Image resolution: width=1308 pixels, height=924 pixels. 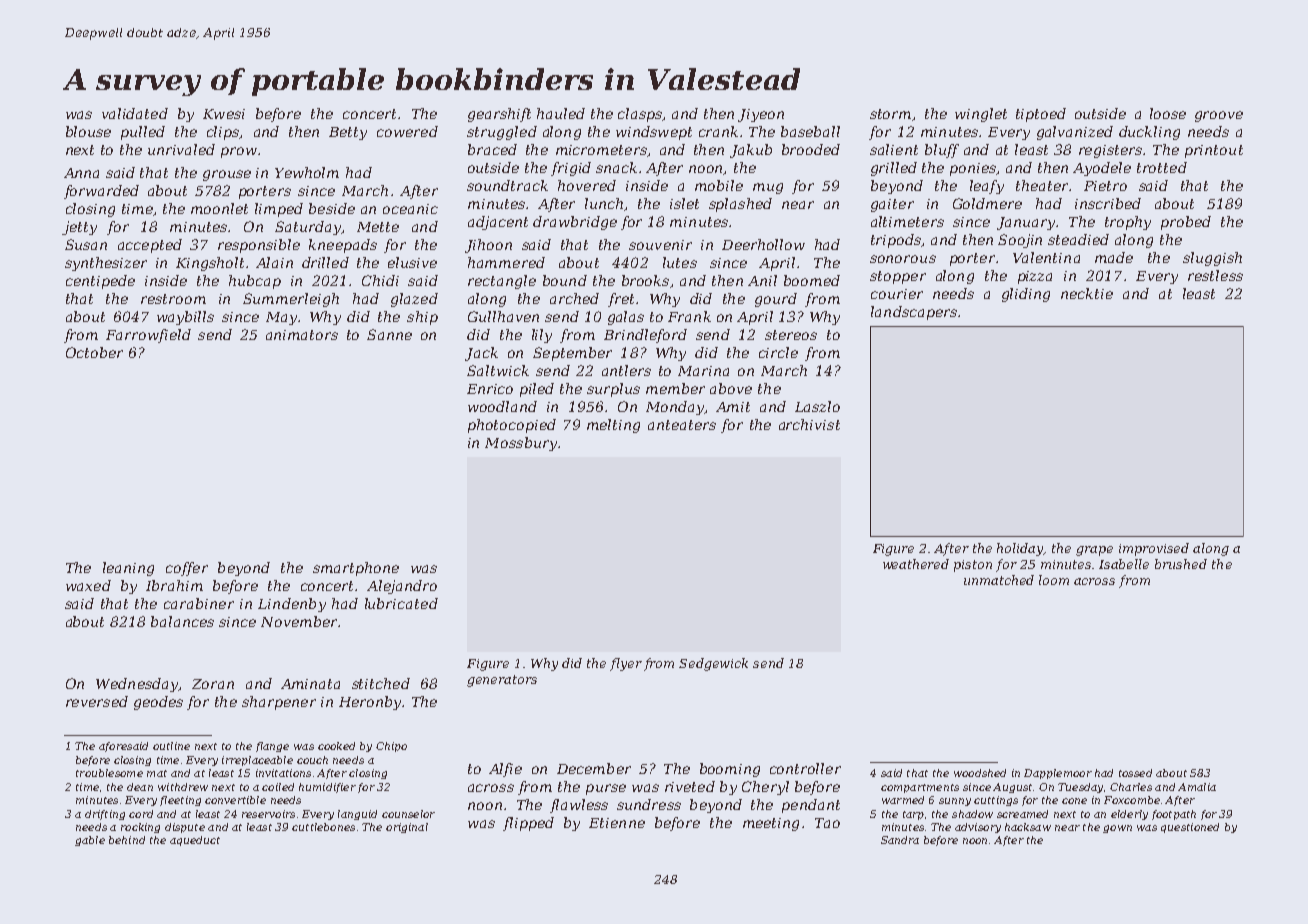 What do you see at coordinates (1154, 549) in the screenshot?
I see `improvised` at bounding box center [1154, 549].
